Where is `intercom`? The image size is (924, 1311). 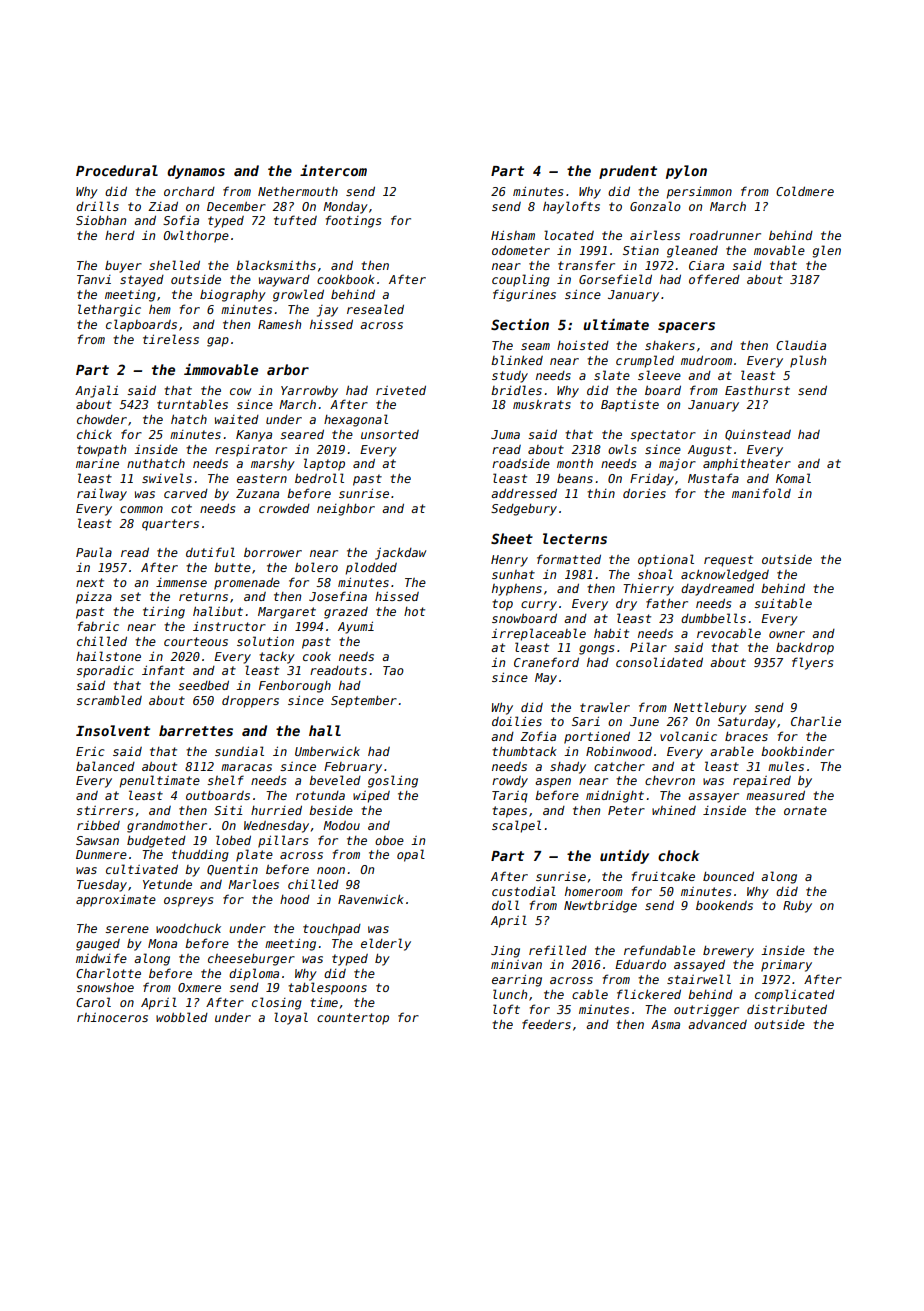 intercom is located at coordinates (333, 170).
